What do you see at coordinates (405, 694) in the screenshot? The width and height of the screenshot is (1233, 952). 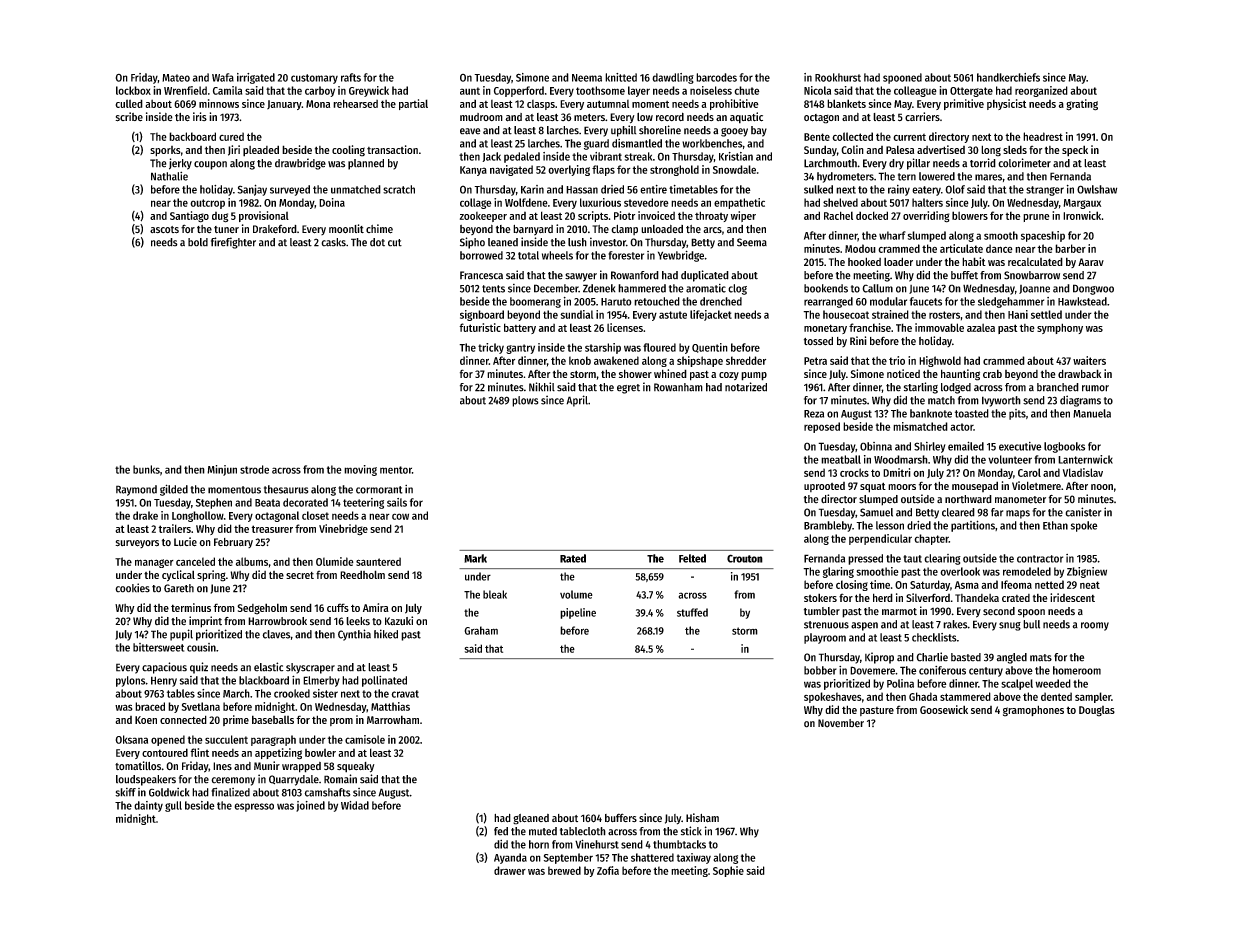 I see `cravat` at bounding box center [405, 694].
